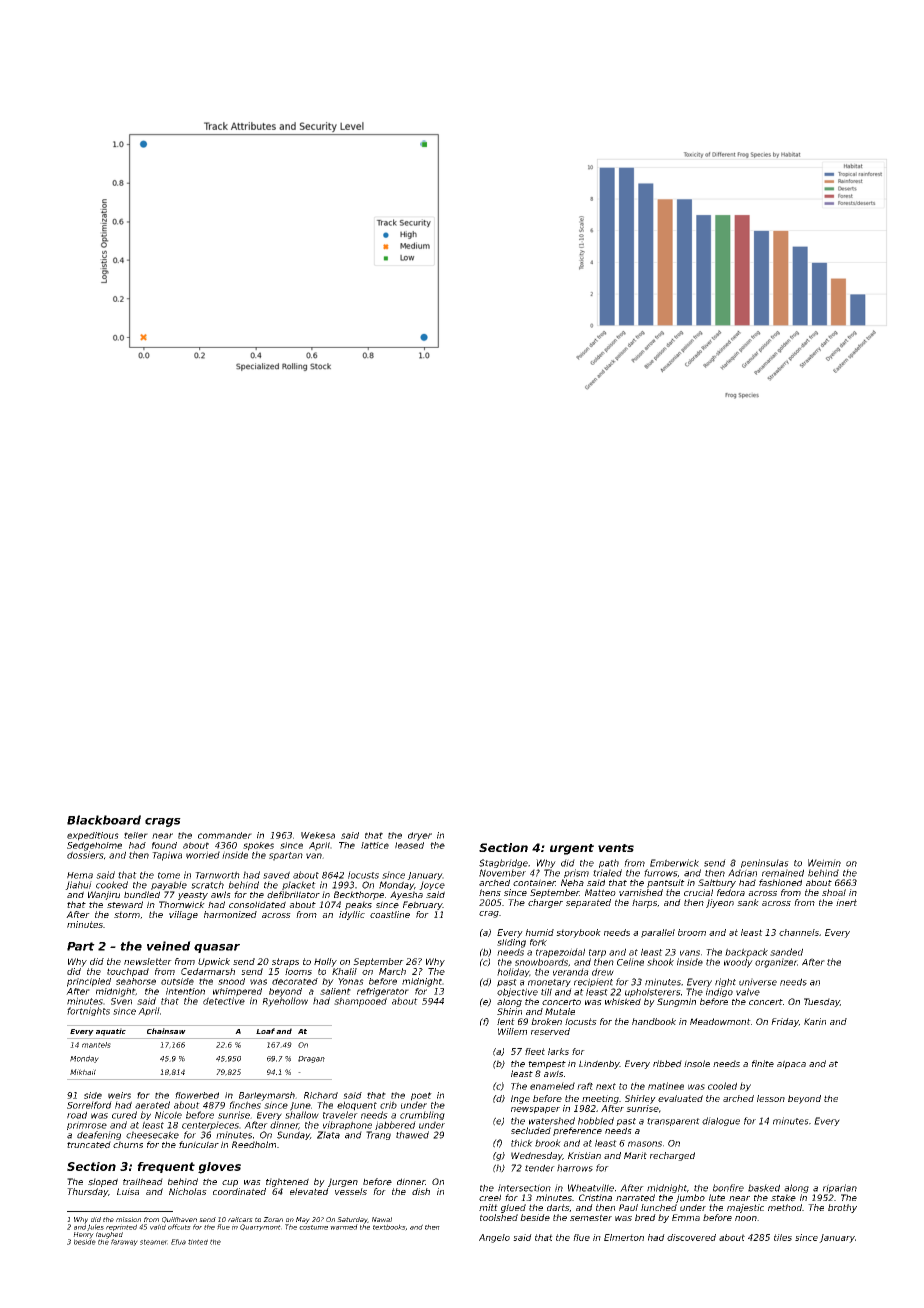  What do you see at coordinates (717, 1198) in the screenshot?
I see `lute` at bounding box center [717, 1198].
